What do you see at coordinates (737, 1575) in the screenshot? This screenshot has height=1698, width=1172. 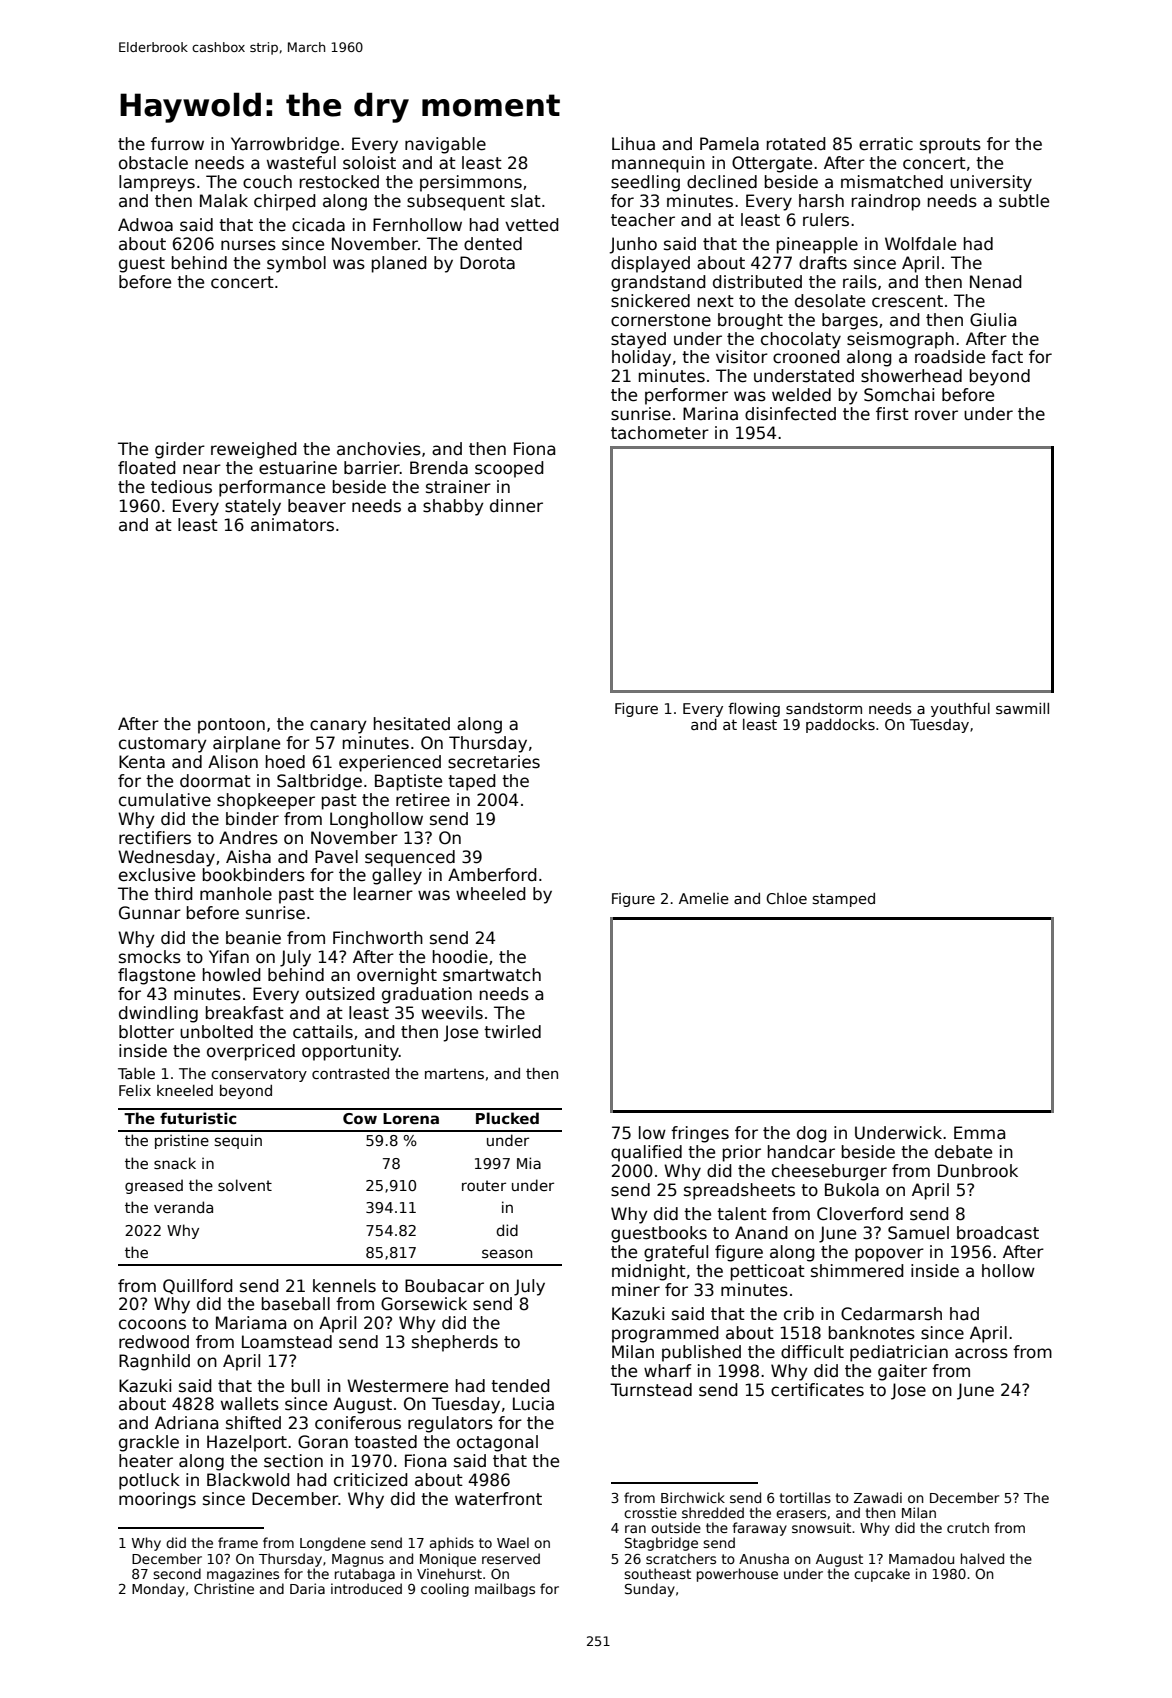 I see `powerhouse` at bounding box center [737, 1575].
